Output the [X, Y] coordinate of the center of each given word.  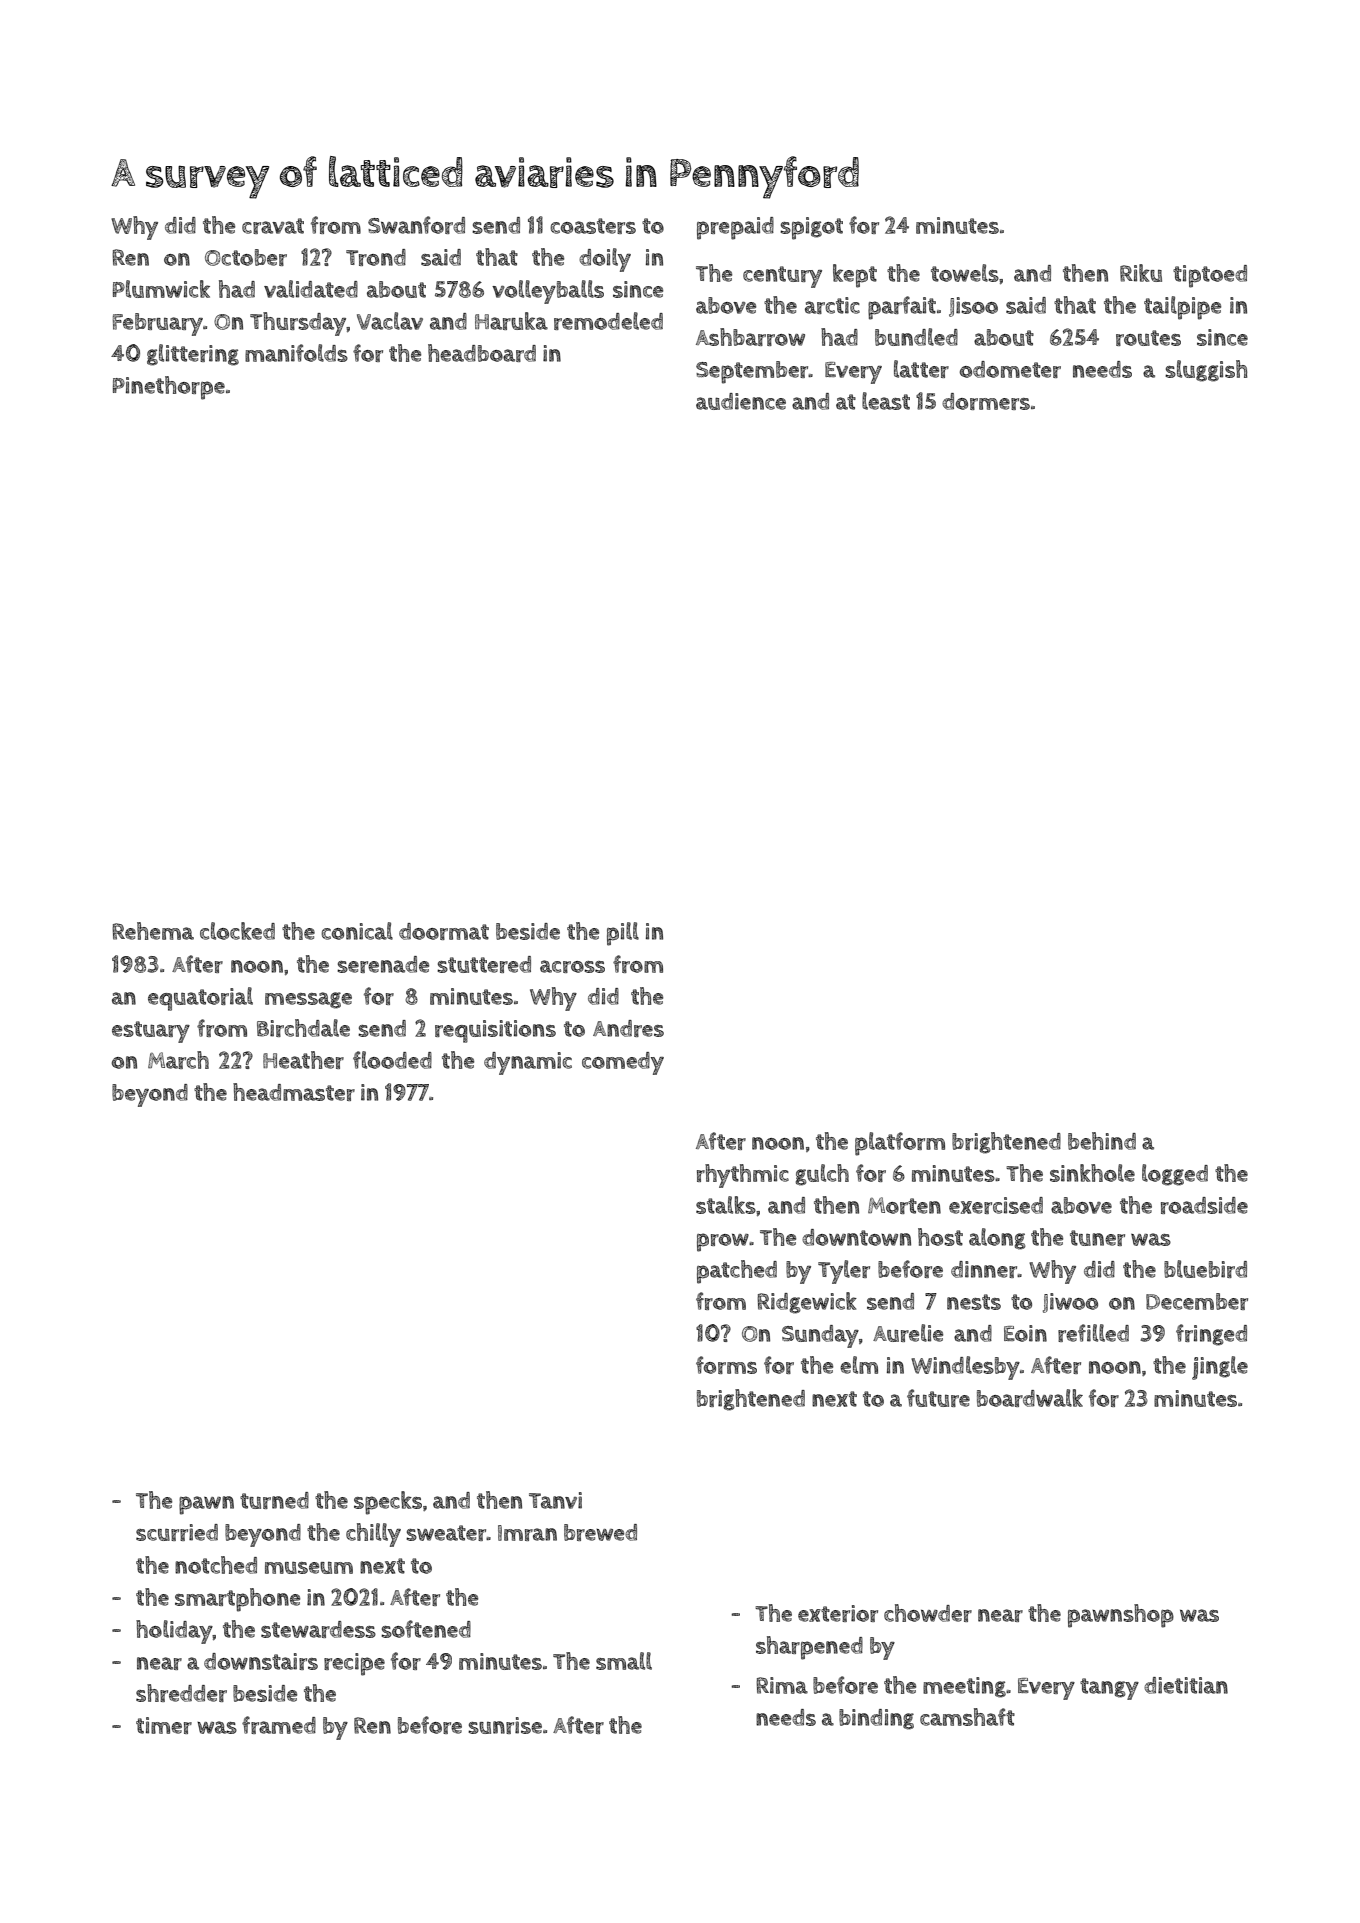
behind [1102, 1141]
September [752, 372]
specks [388, 1503]
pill [623, 934]
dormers [986, 401]
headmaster [294, 1092]
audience [741, 401]
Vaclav [390, 321]
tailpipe [1182, 308]
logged [1175, 1175]
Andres [628, 1028]
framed [279, 1725]
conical [357, 931]
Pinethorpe [169, 388]
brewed [600, 1532]
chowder [928, 1613]
